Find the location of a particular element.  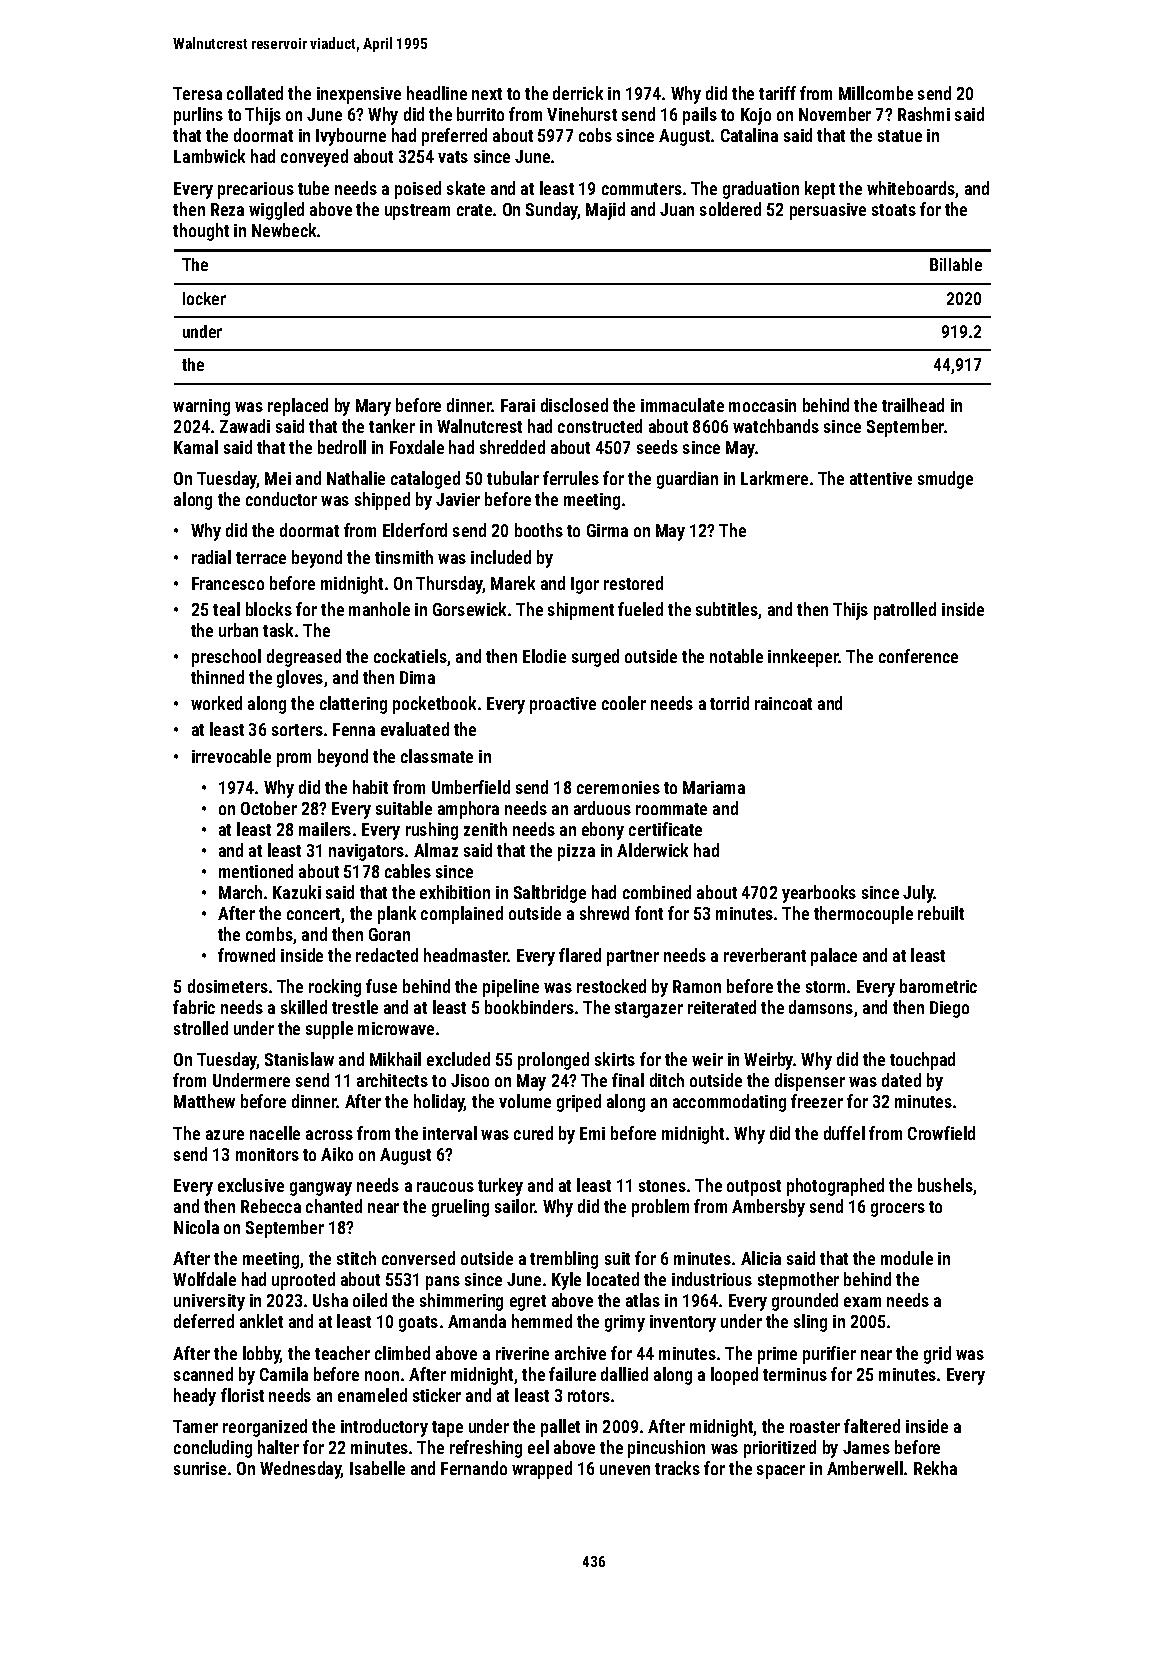

derrick is located at coordinates (578, 93).
